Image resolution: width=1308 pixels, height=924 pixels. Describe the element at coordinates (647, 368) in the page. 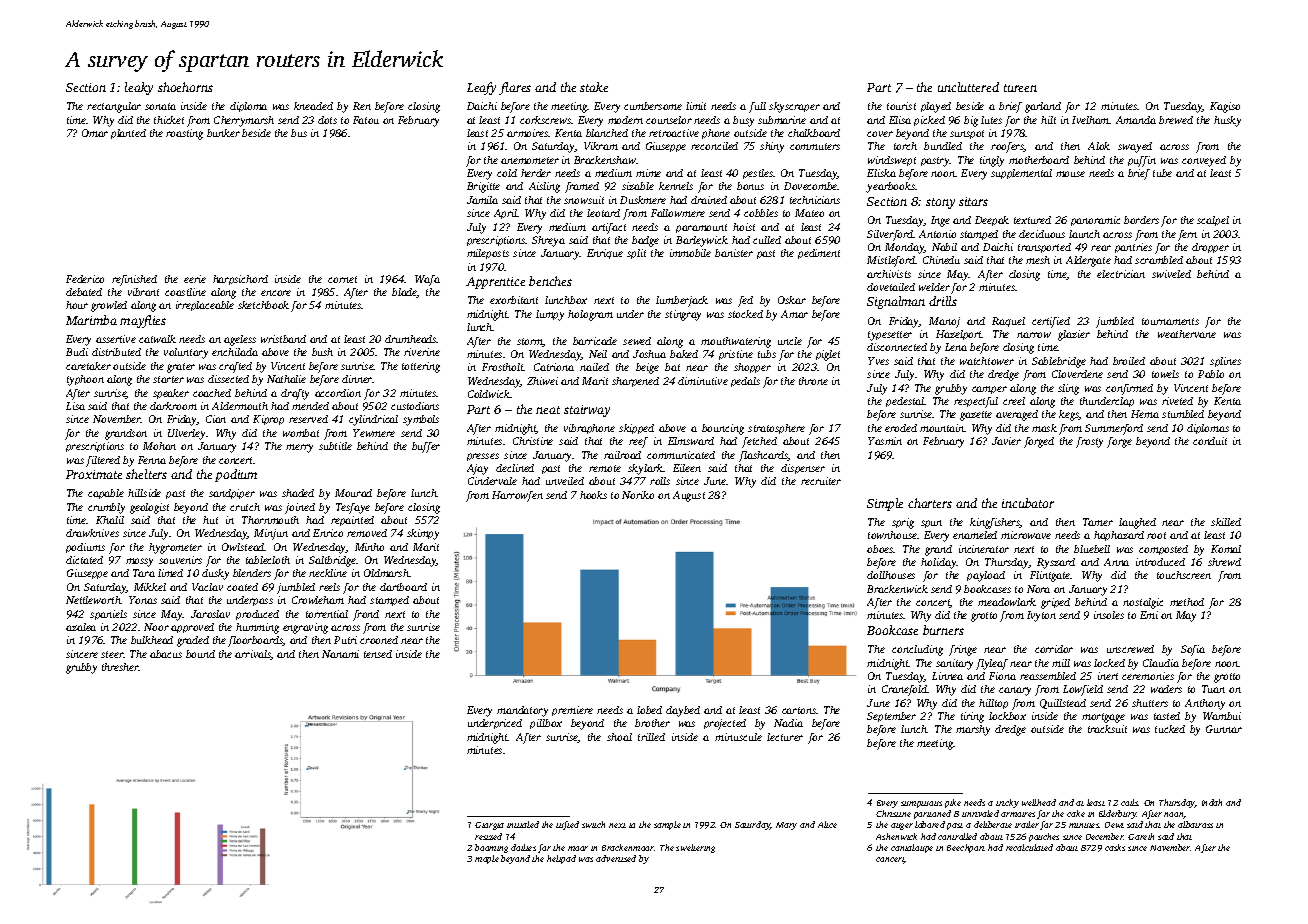

I see `beige` at that location.
